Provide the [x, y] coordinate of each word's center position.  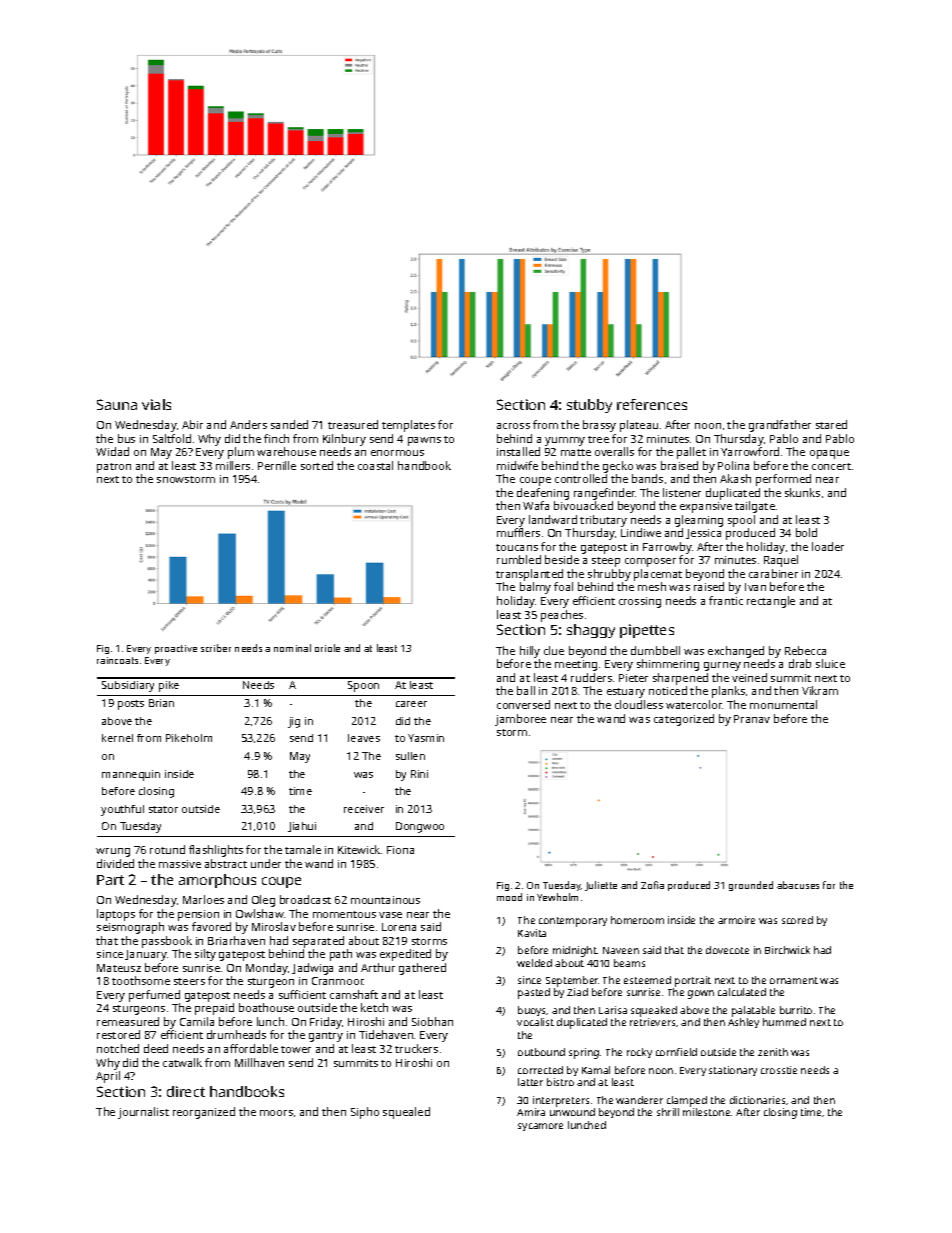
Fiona [400, 850]
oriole [327, 648]
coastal [375, 465]
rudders [591, 677]
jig [294, 722]
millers [233, 465]
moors [276, 1113]
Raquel [781, 561]
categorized [684, 720]
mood [509, 897]
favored [211, 926]
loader [828, 546]
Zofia [652, 885]
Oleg [263, 901]
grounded [751, 886]
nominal [292, 648]
